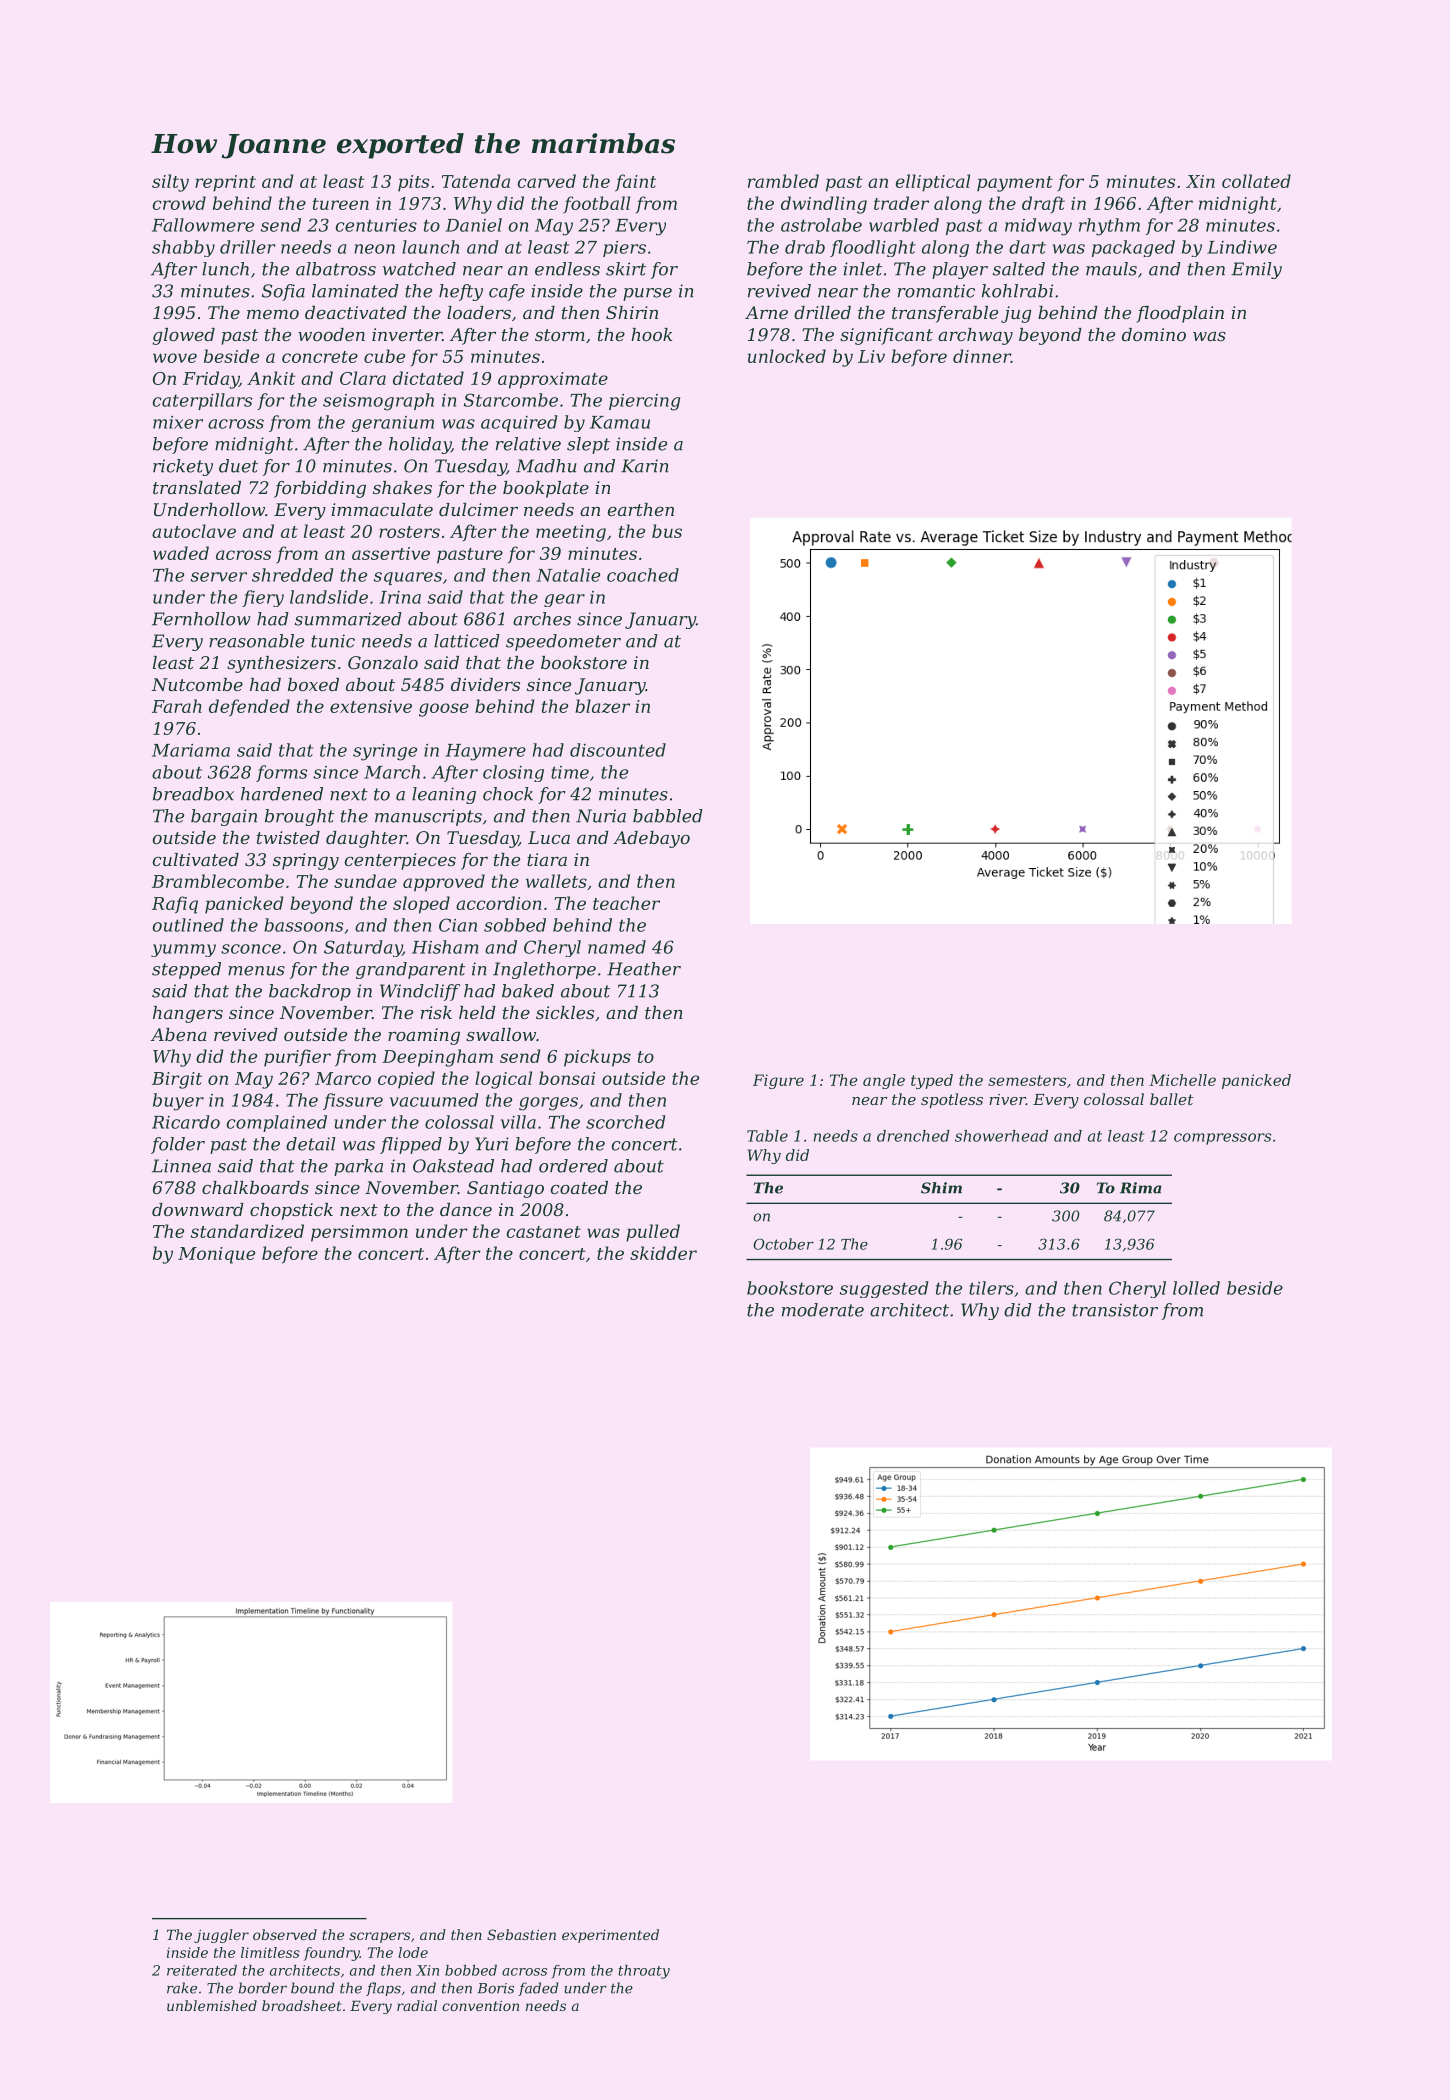 Image resolution: width=1450 pixels, height=2100 pixels. Describe the element at coordinates (610, 1936) in the image. I see `experimented` at that location.
